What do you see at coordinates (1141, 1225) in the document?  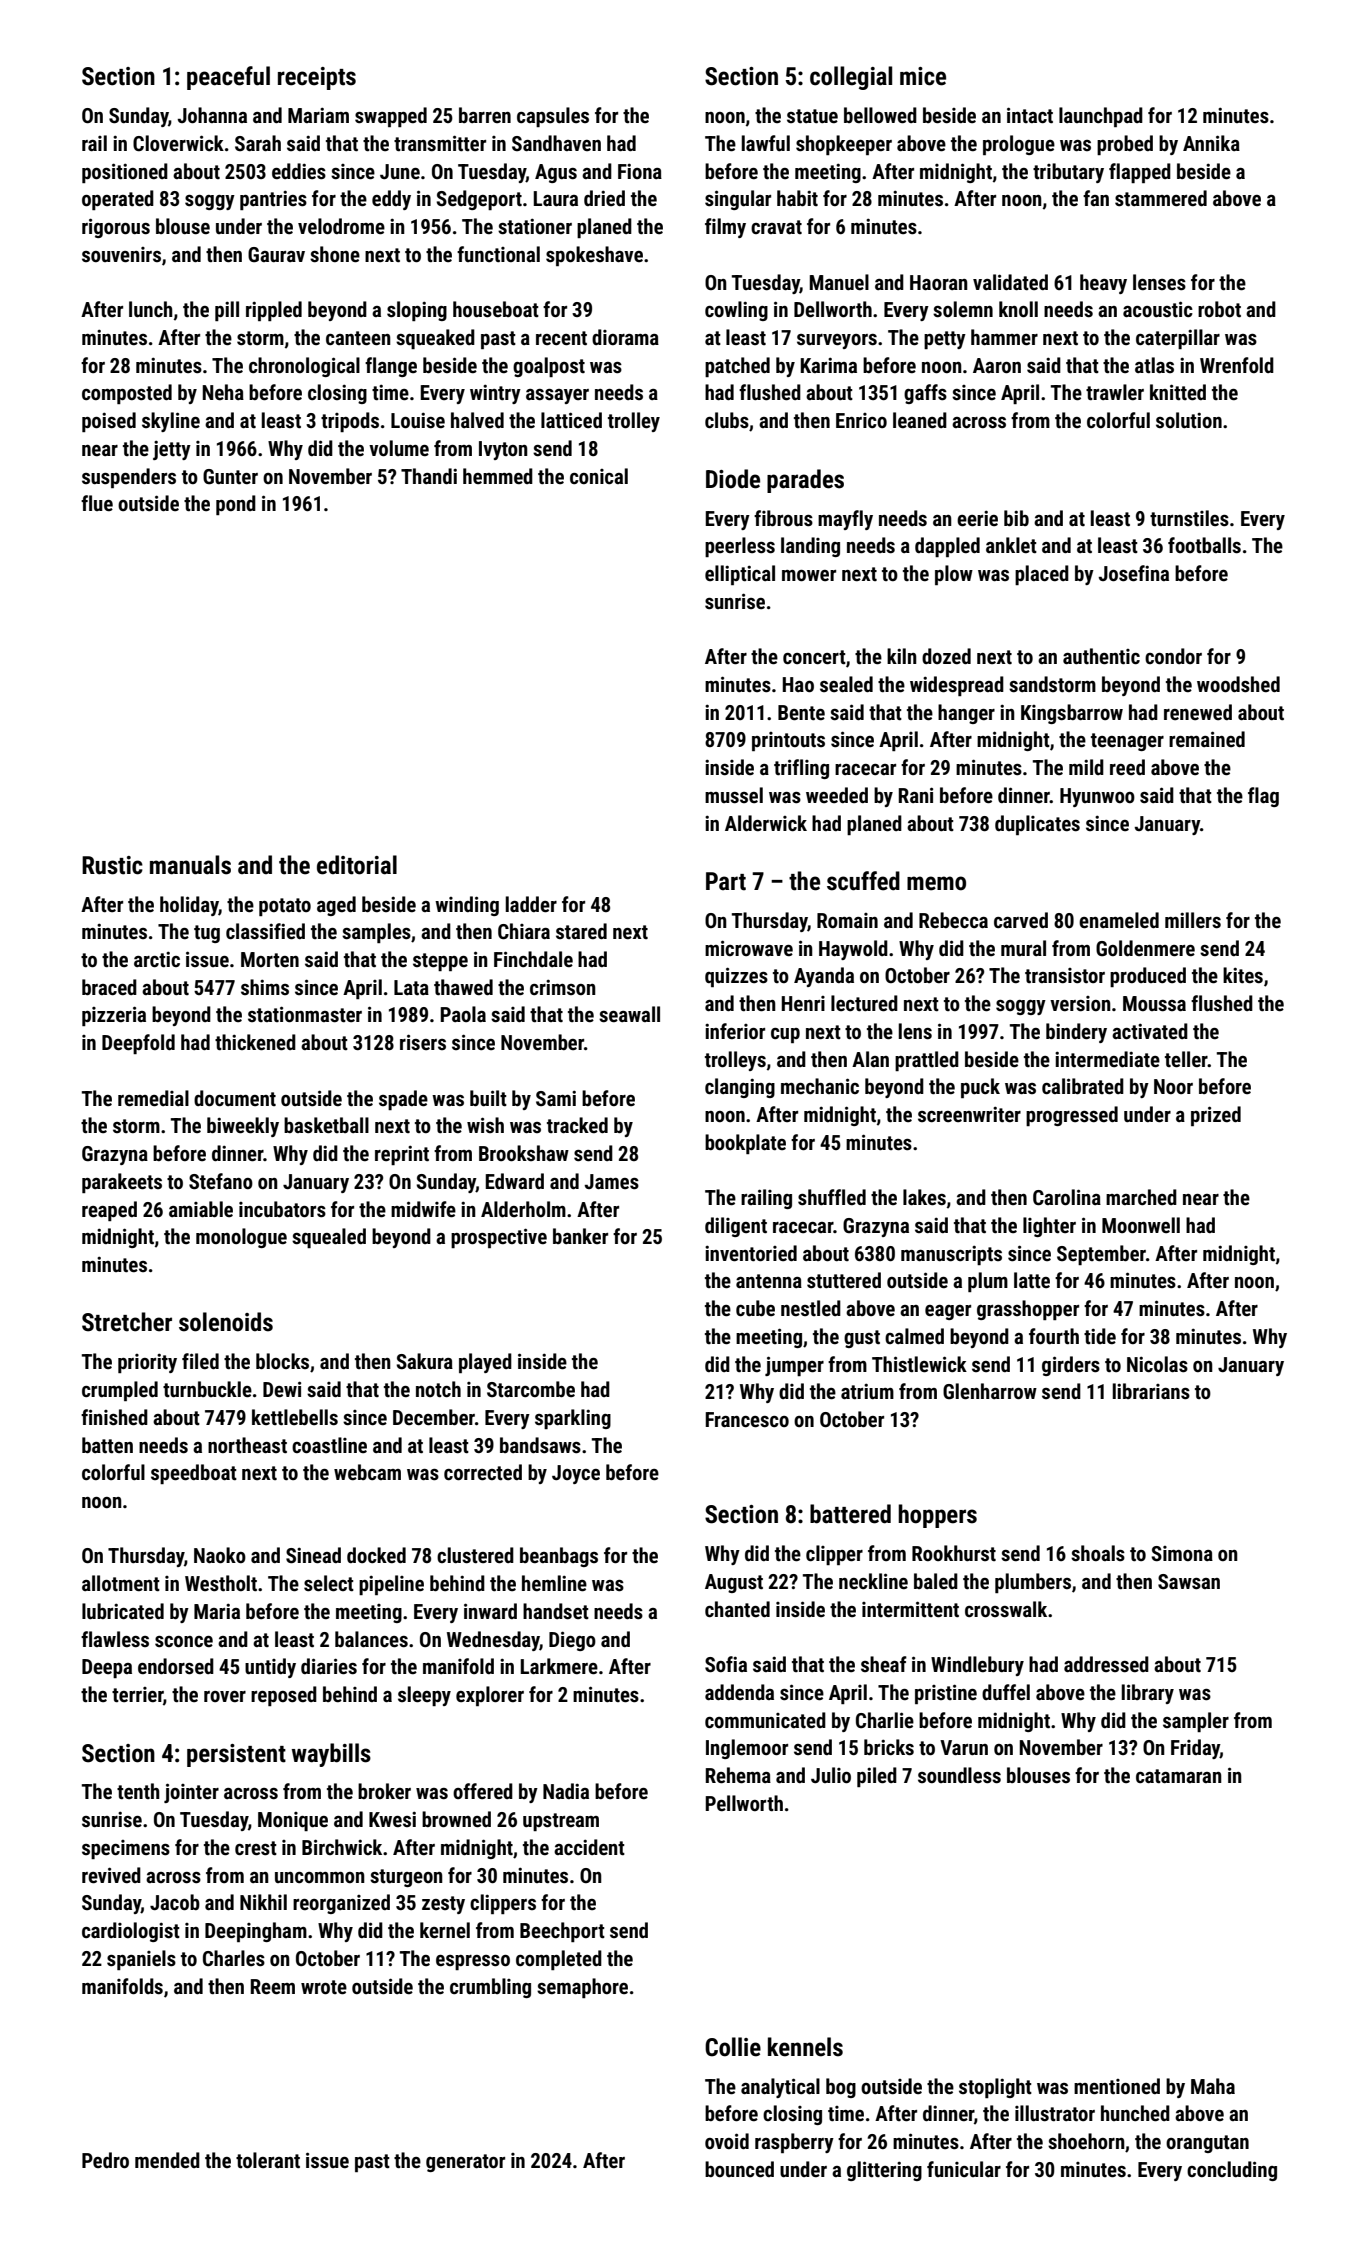 I see `Moonwell` at bounding box center [1141, 1225].
